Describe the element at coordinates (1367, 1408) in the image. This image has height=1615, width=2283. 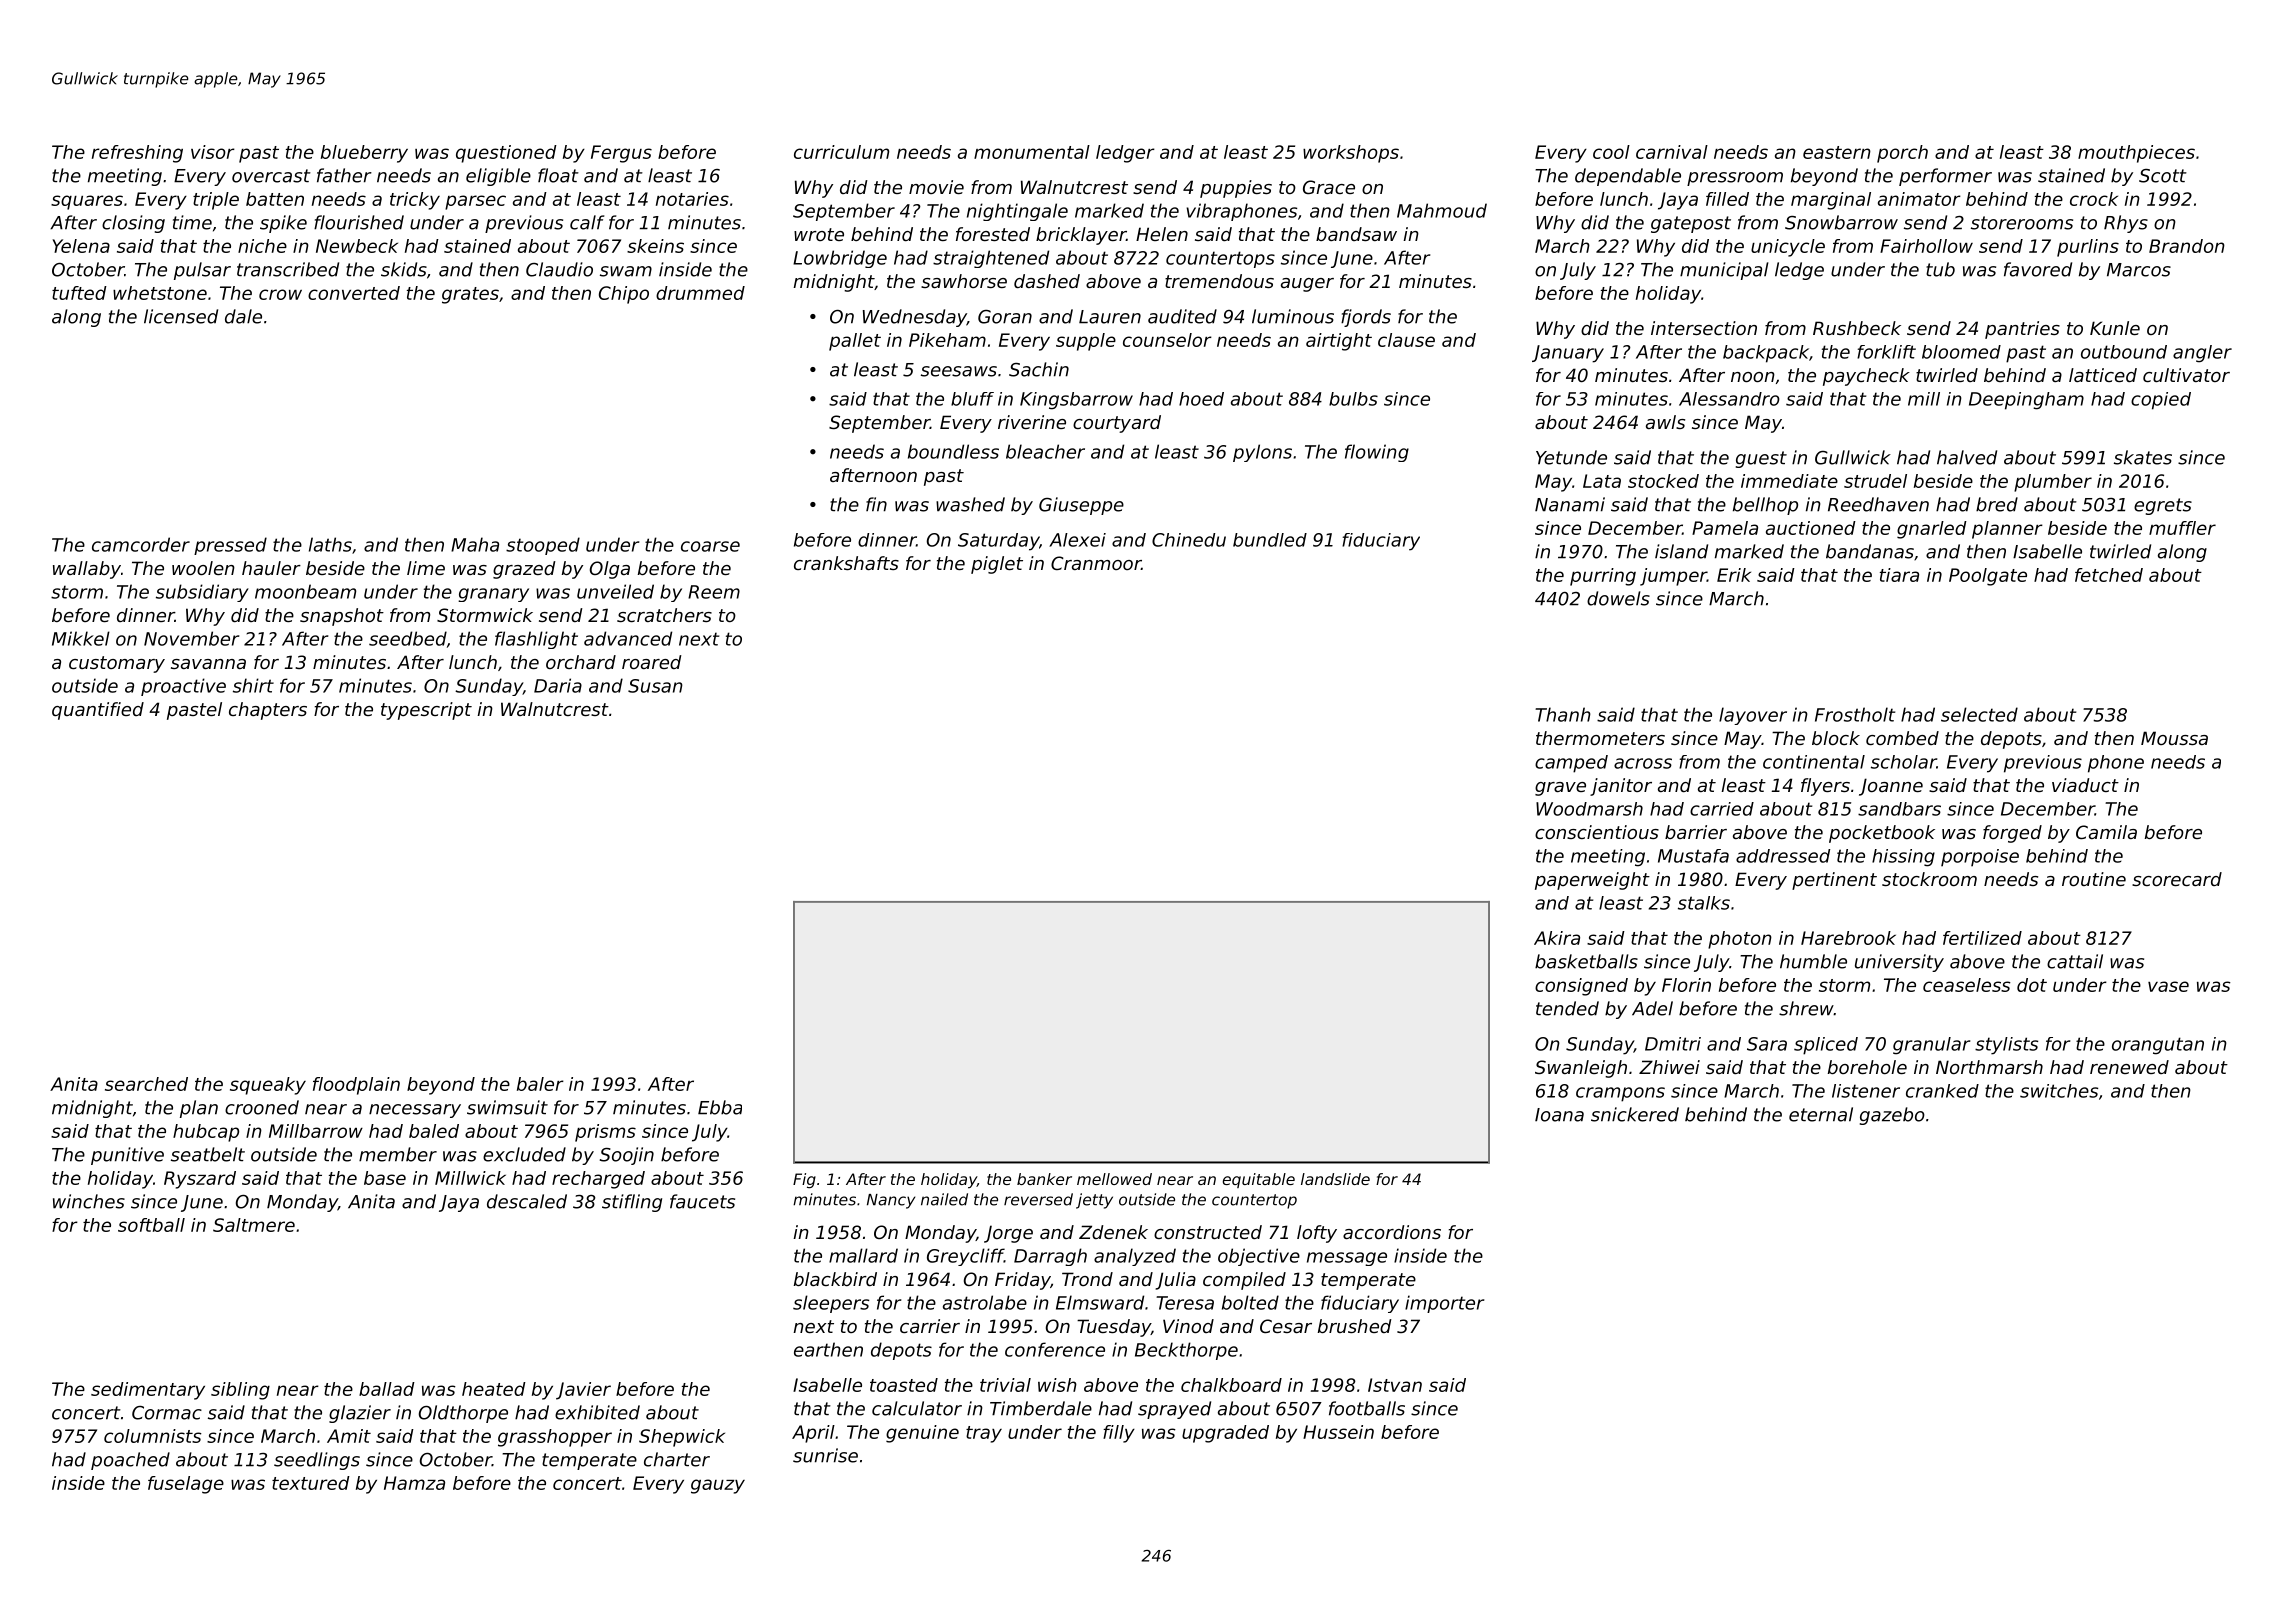
I see `footballs` at that location.
